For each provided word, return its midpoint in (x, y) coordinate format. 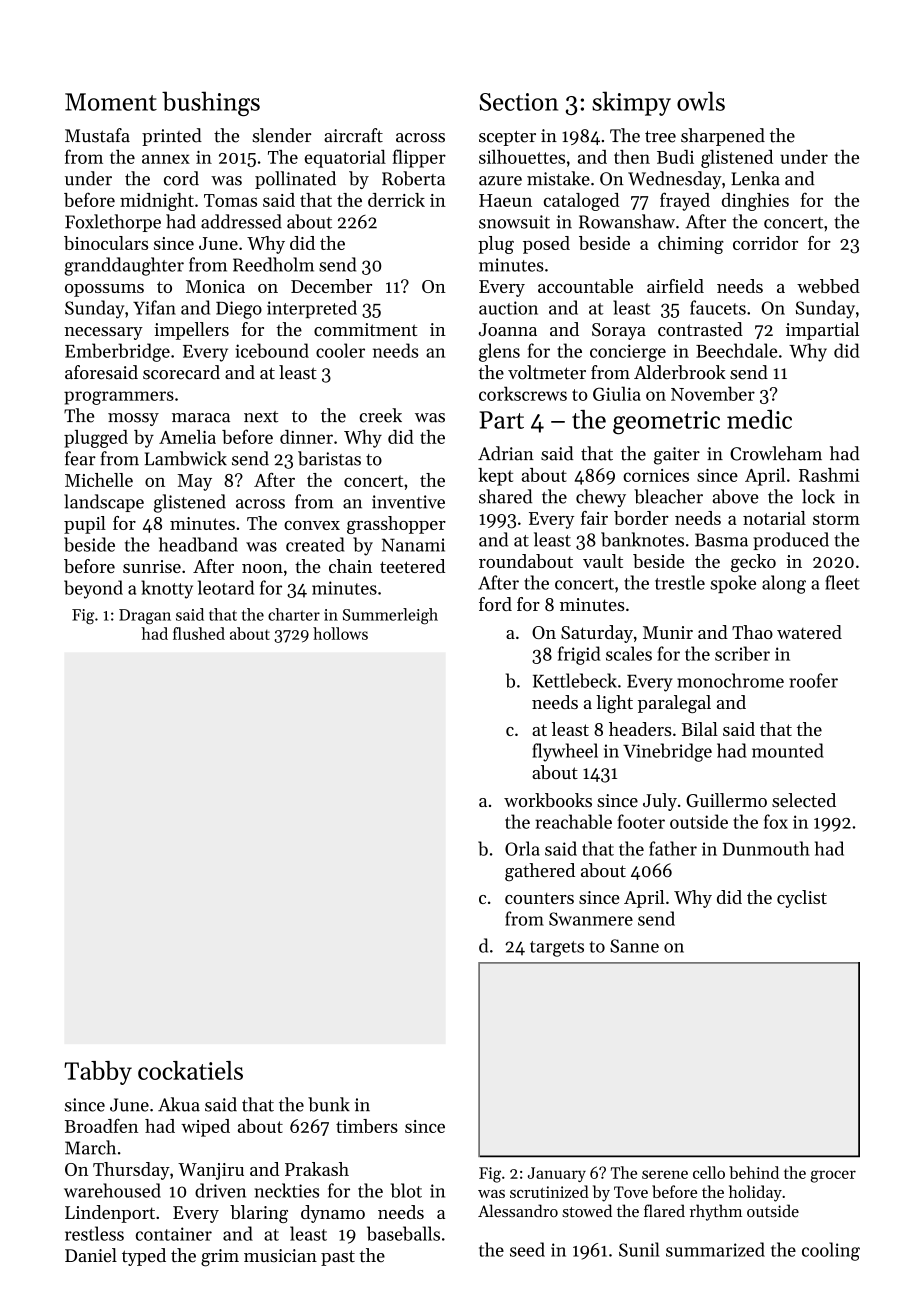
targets (557, 949)
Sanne (634, 946)
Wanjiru (211, 1171)
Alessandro (518, 1211)
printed (172, 137)
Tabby (98, 1073)
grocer (833, 1176)
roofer (813, 680)
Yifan (154, 307)
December (331, 286)
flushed (199, 633)
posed (546, 245)
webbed (828, 286)
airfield (675, 286)
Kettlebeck (575, 680)
